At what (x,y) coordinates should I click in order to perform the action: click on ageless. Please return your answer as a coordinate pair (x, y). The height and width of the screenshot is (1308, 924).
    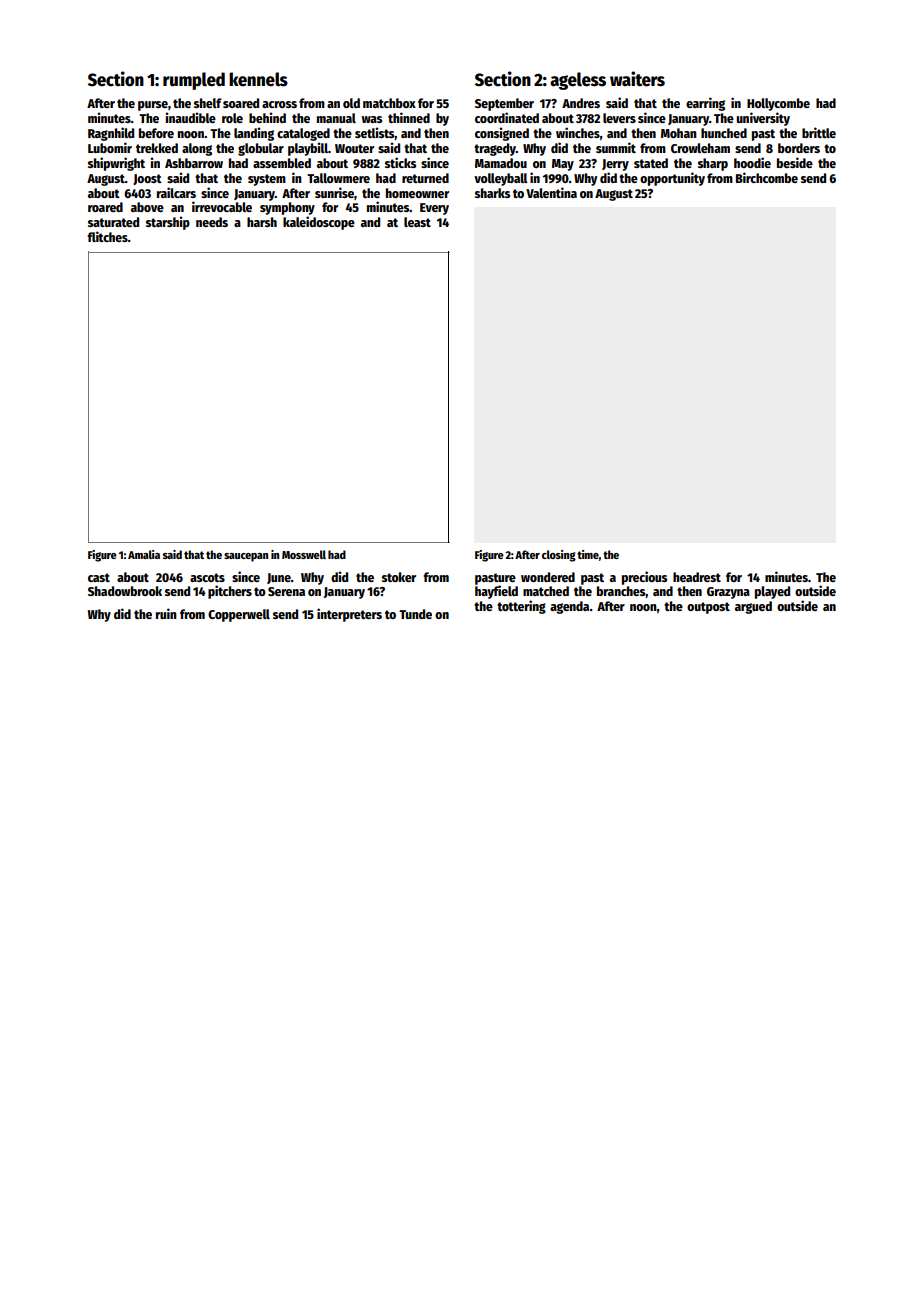
    Looking at the image, I should click on (578, 81).
